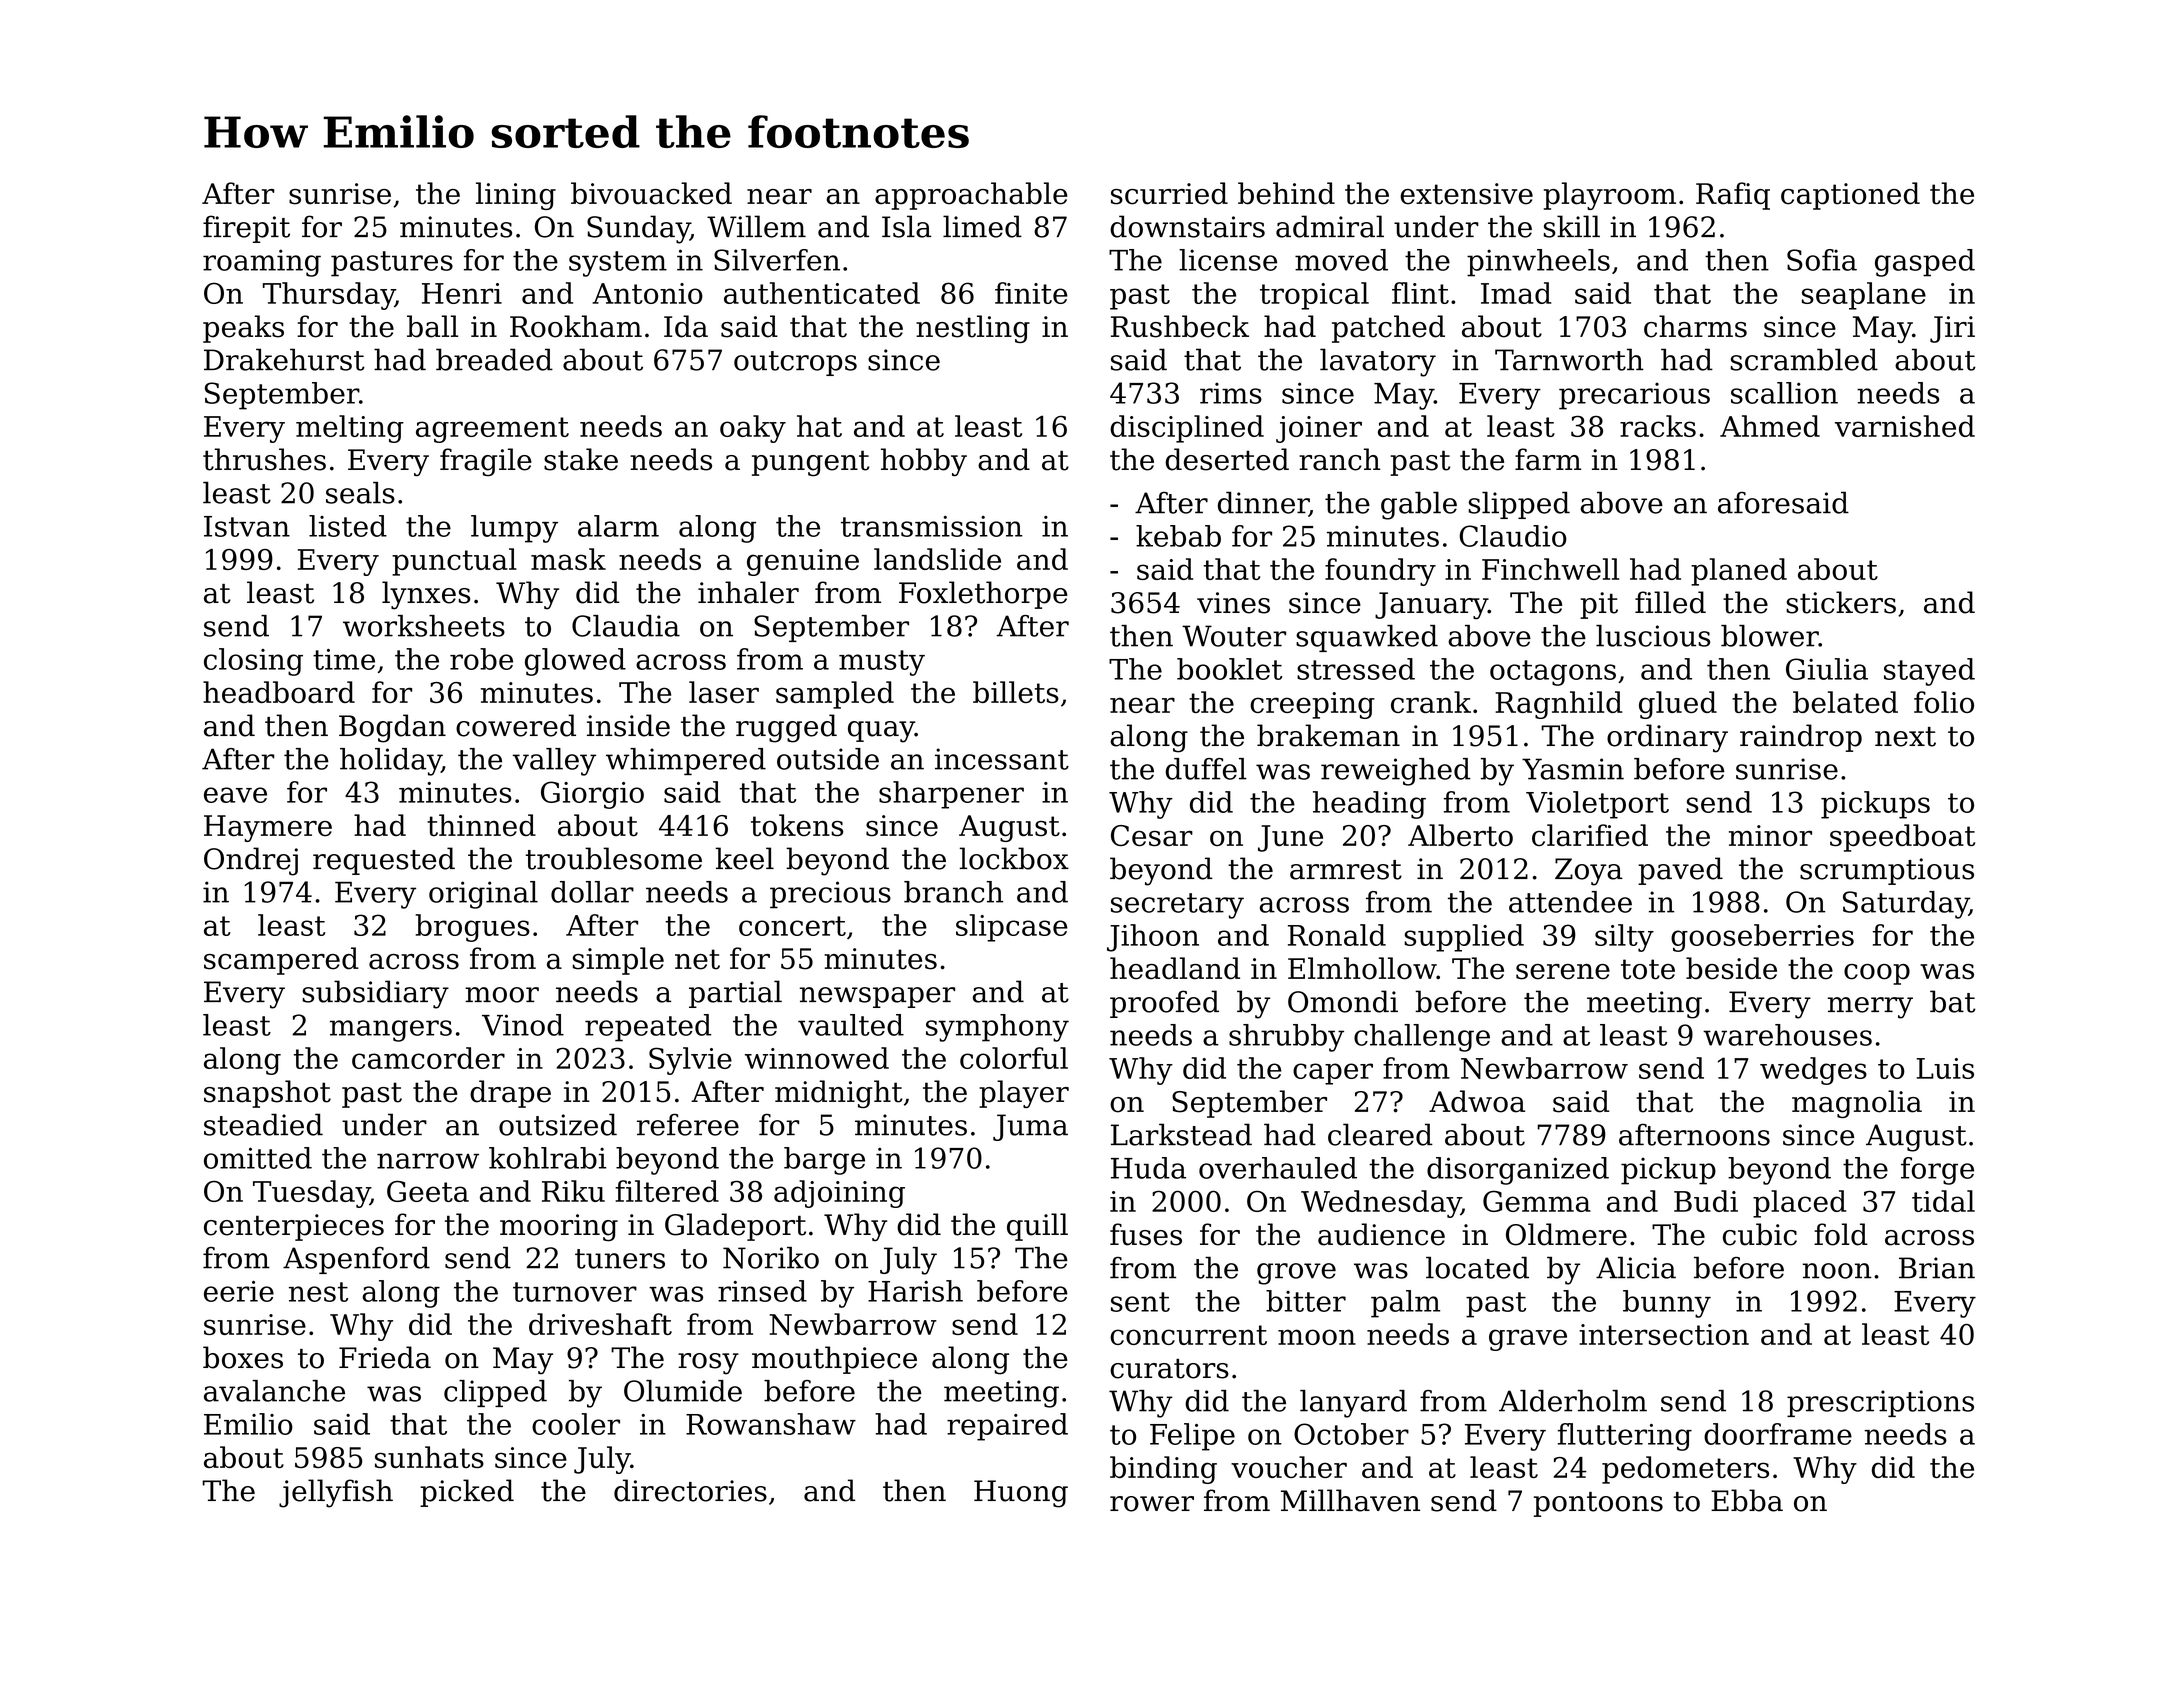 The width and height of the image is (2178, 1683). Describe the element at coordinates (575, 1292) in the image. I see `turnover` at that location.
